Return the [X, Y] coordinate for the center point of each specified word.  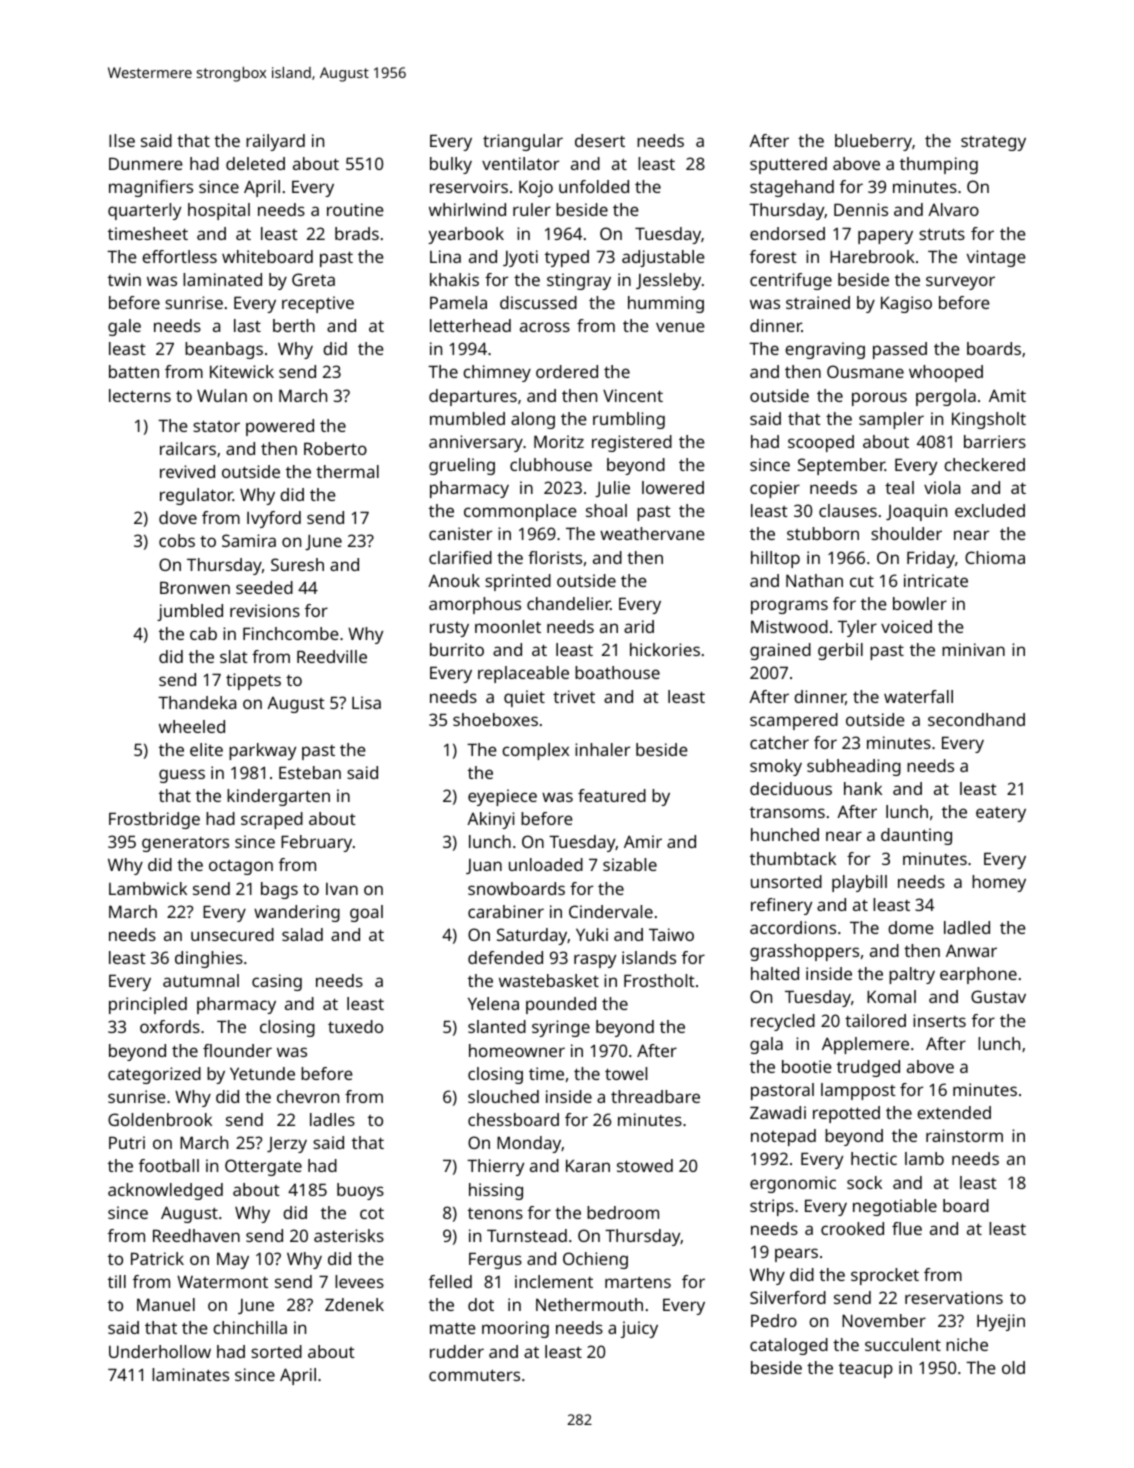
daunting [916, 836]
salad [302, 934]
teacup [866, 1370]
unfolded [594, 186]
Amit [1007, 395]
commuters [474, 1375]
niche [967, 1344]
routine [355, 209]
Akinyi [491, 820]
